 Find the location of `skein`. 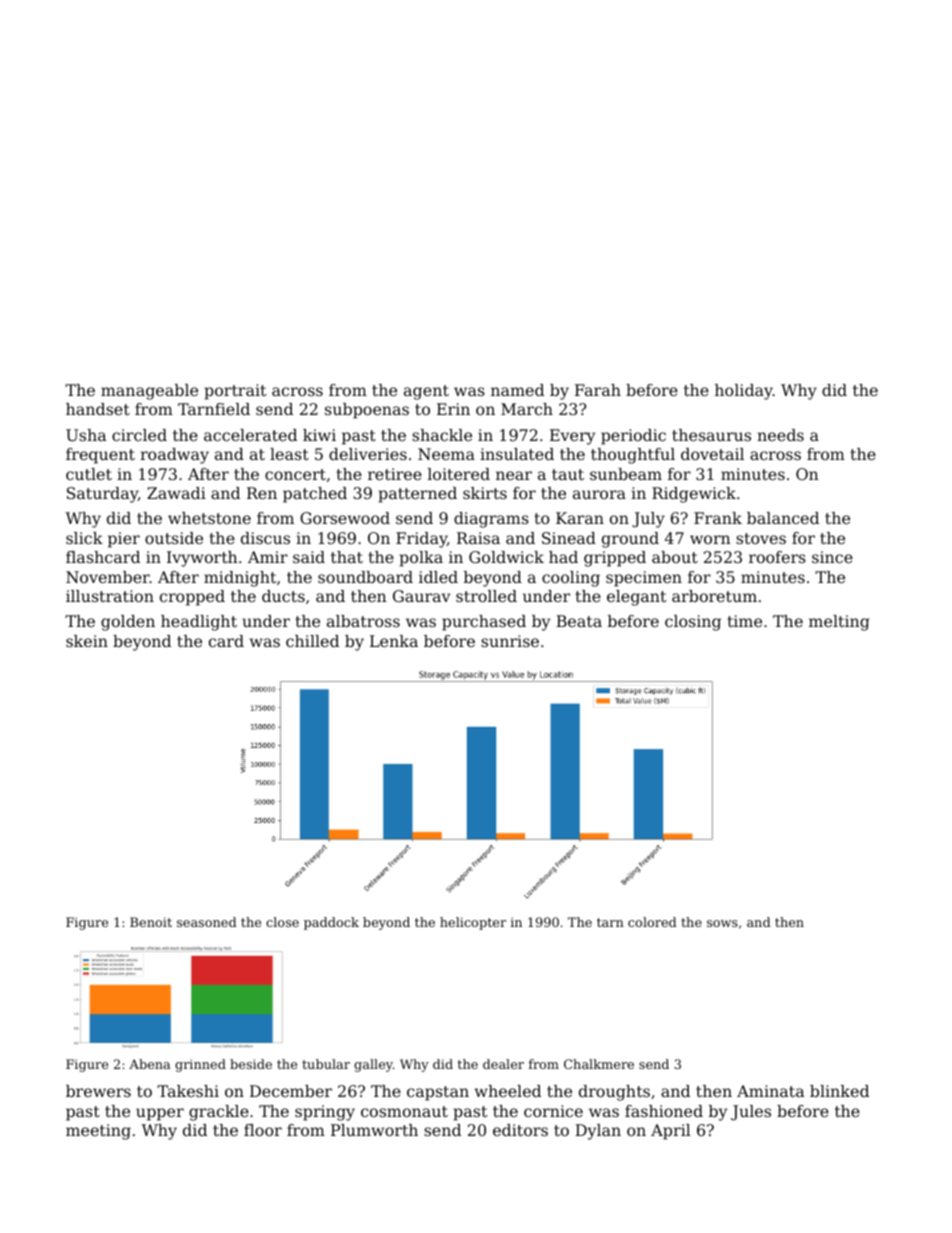

skein is located at coordinates (87, 641).
